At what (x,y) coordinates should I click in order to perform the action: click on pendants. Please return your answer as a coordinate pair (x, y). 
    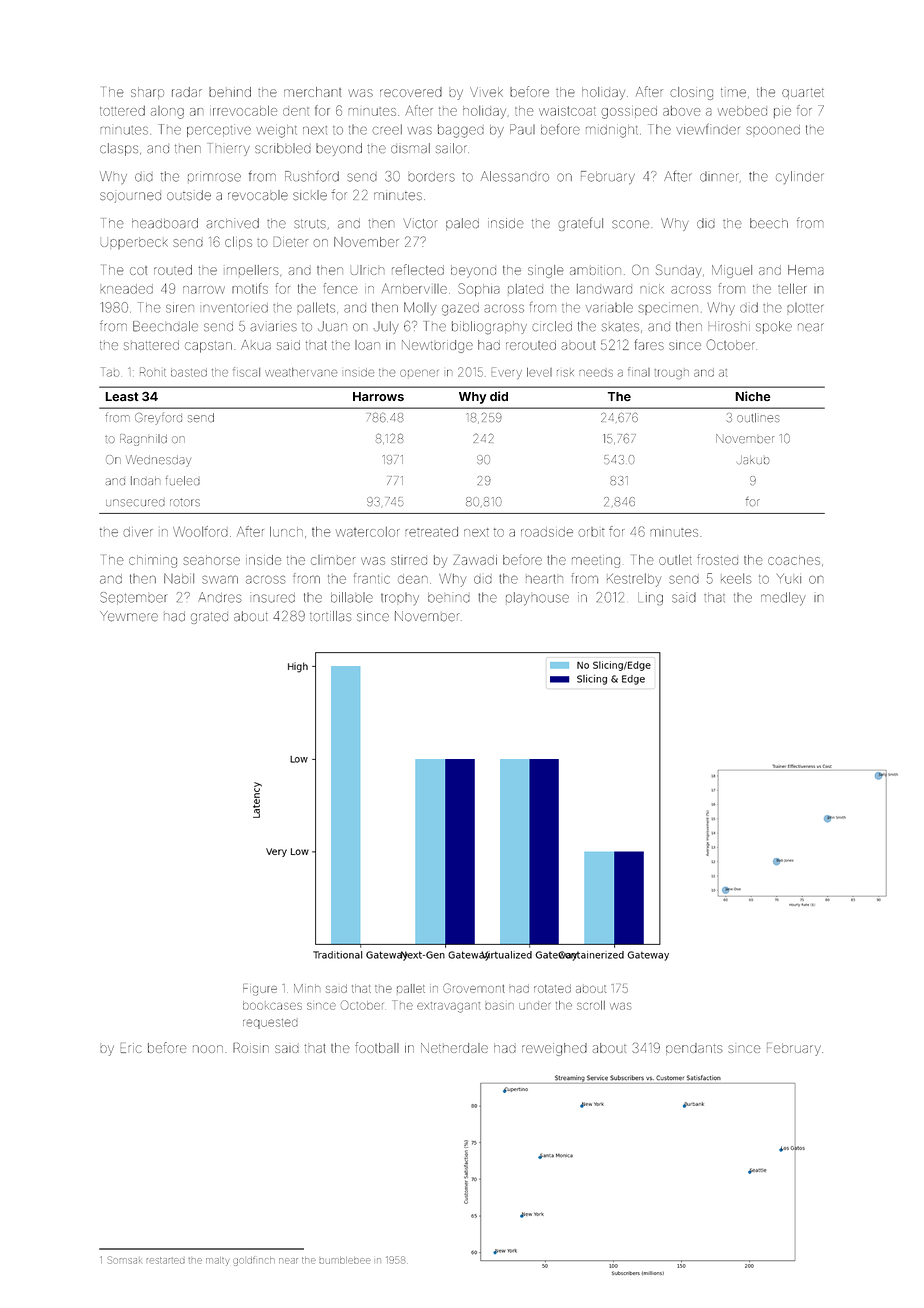
    Looking at the image, I should click on (694, 1049).
